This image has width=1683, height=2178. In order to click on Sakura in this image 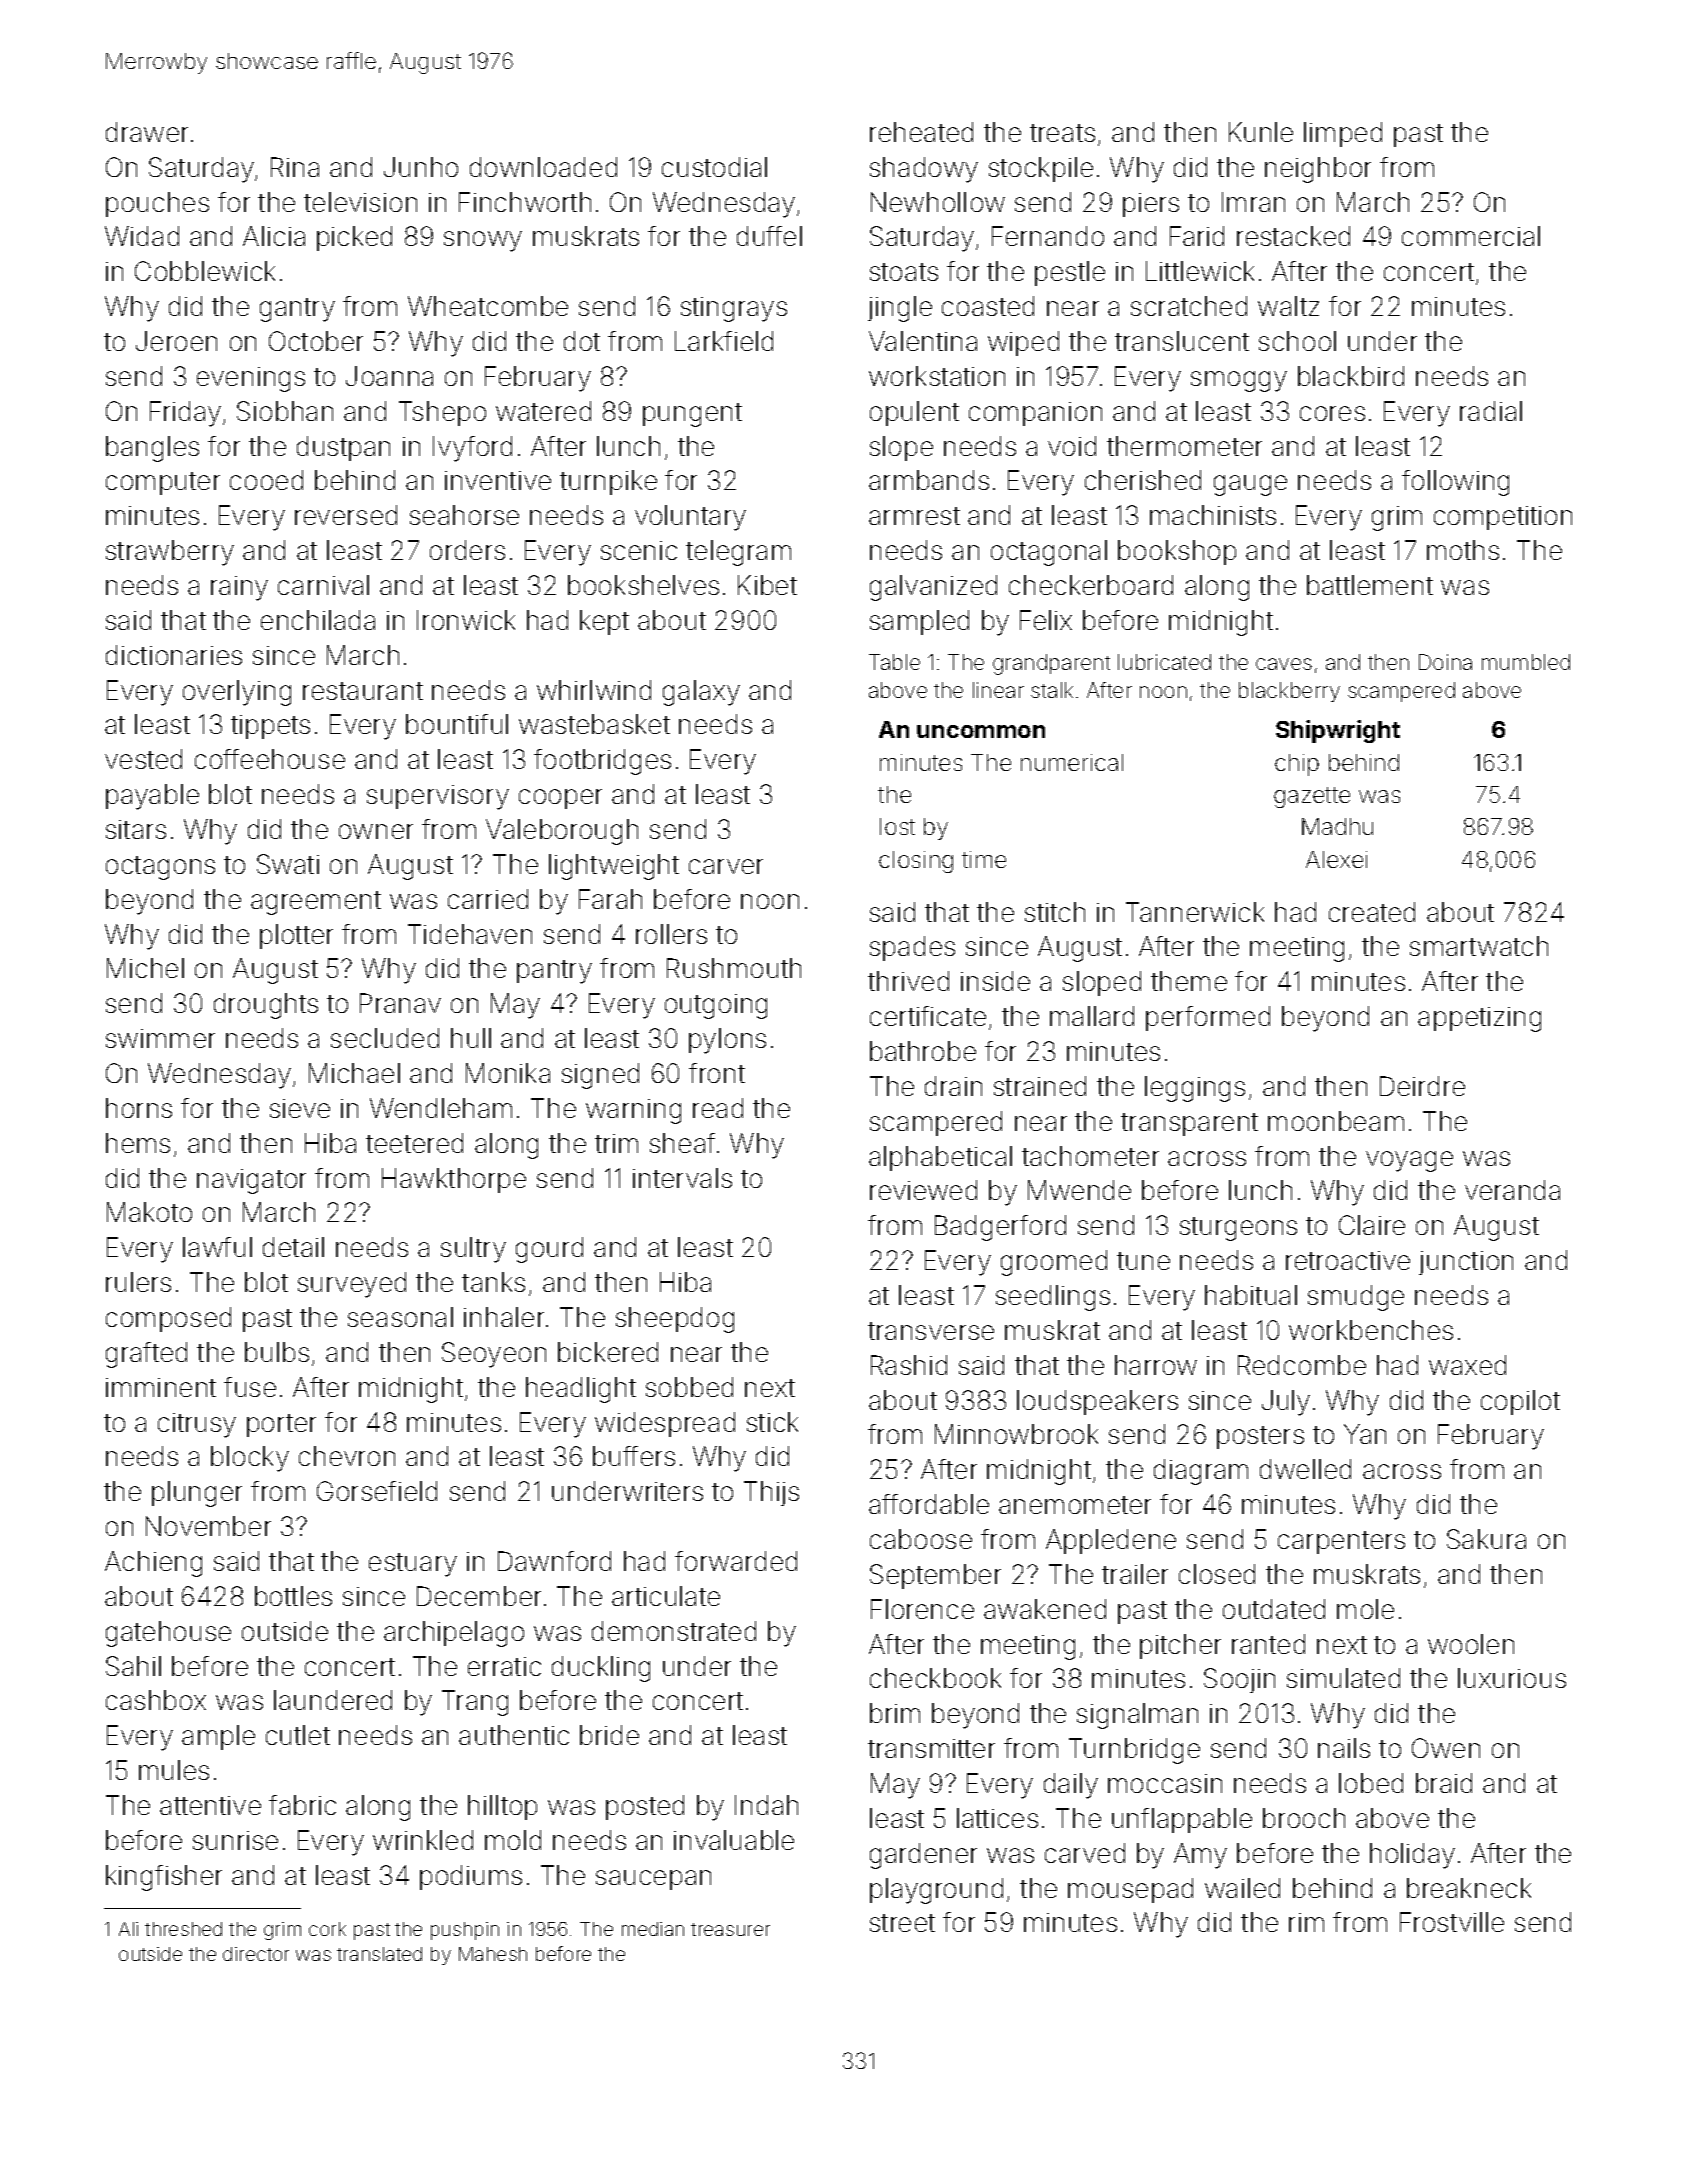, I will do `click(1486, 1539)`.
